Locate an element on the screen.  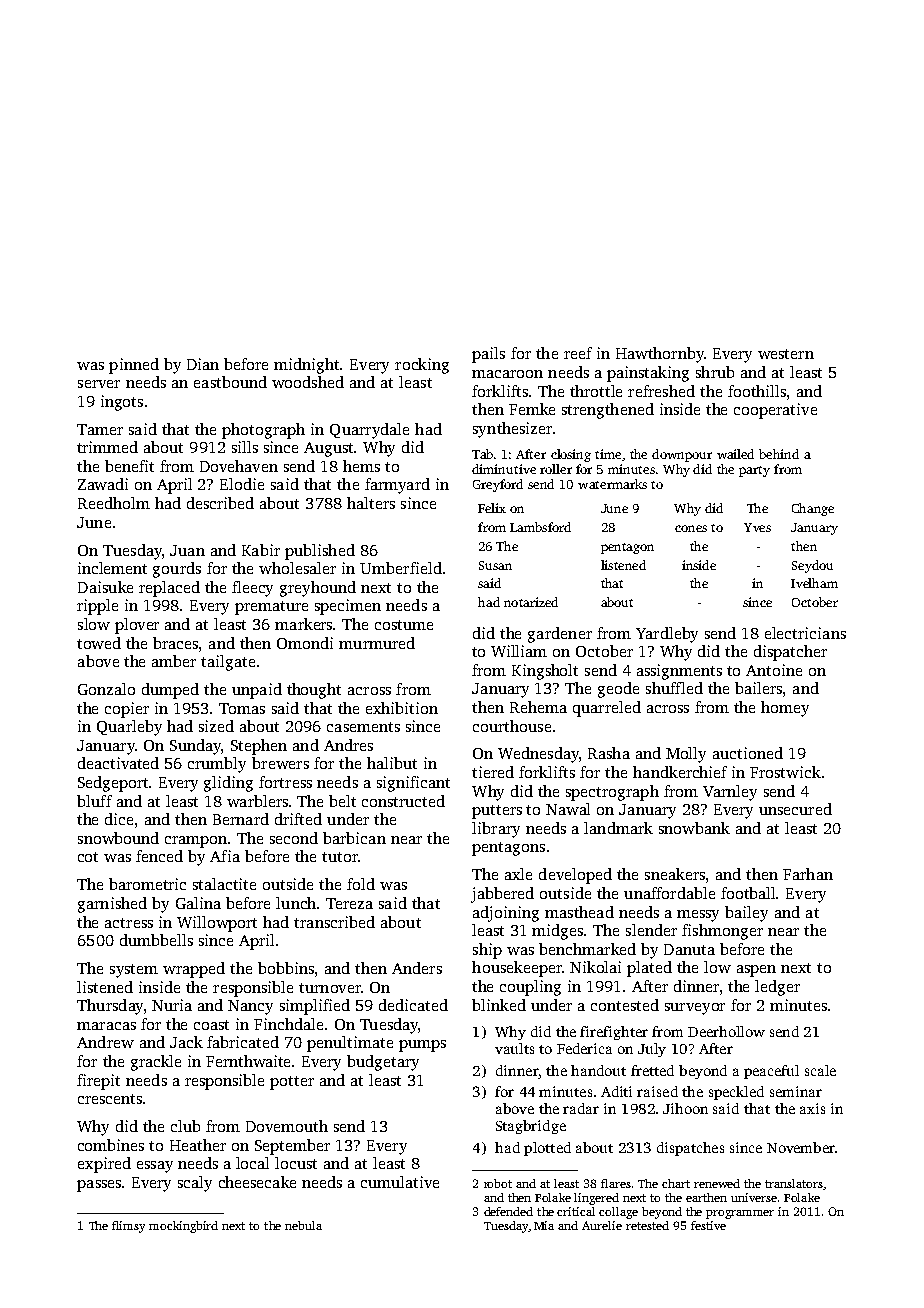
fold is located at coordinates (361, 884).
